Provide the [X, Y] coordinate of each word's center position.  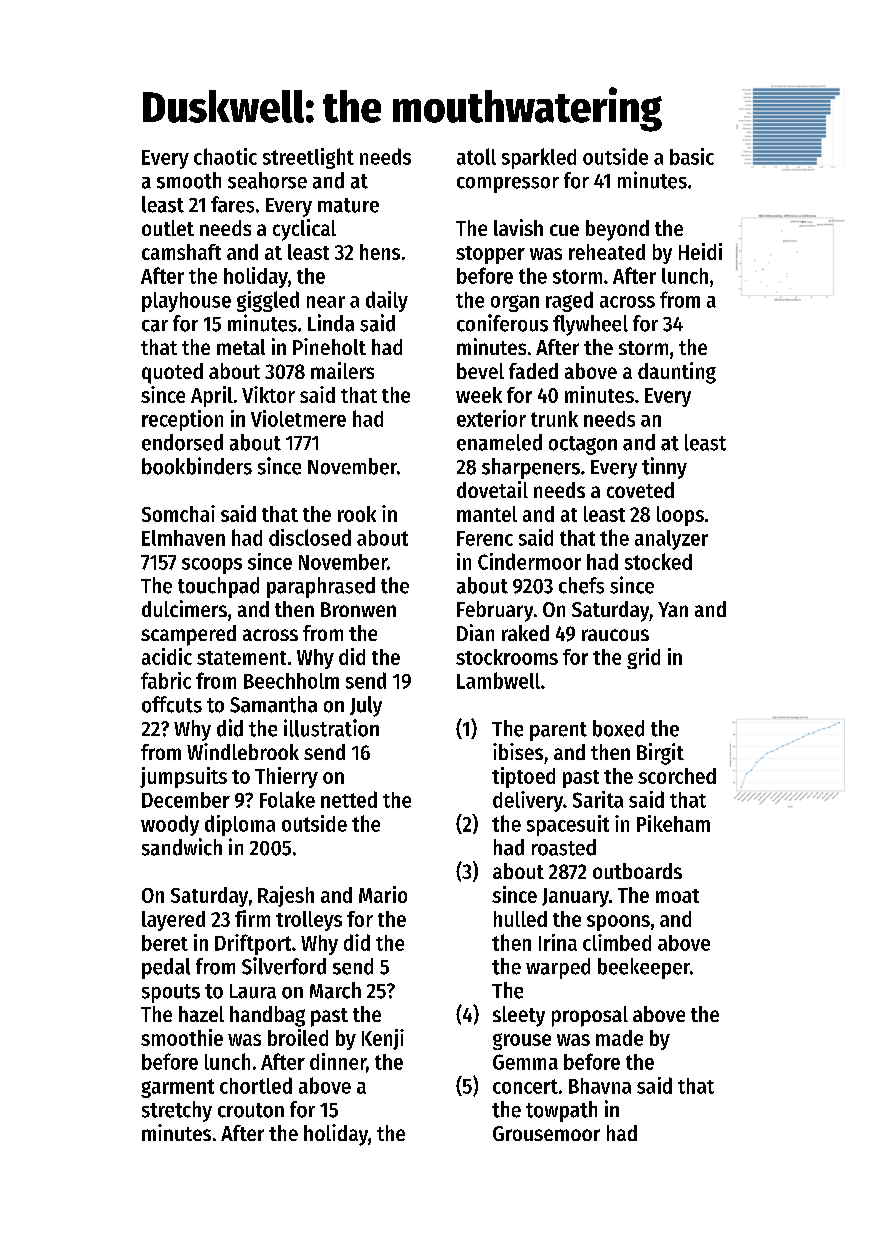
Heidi [700, 251]
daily [387, 301]
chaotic [225, 156]
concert [525, 1086]
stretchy [177, 1111]
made [619, 1038]
